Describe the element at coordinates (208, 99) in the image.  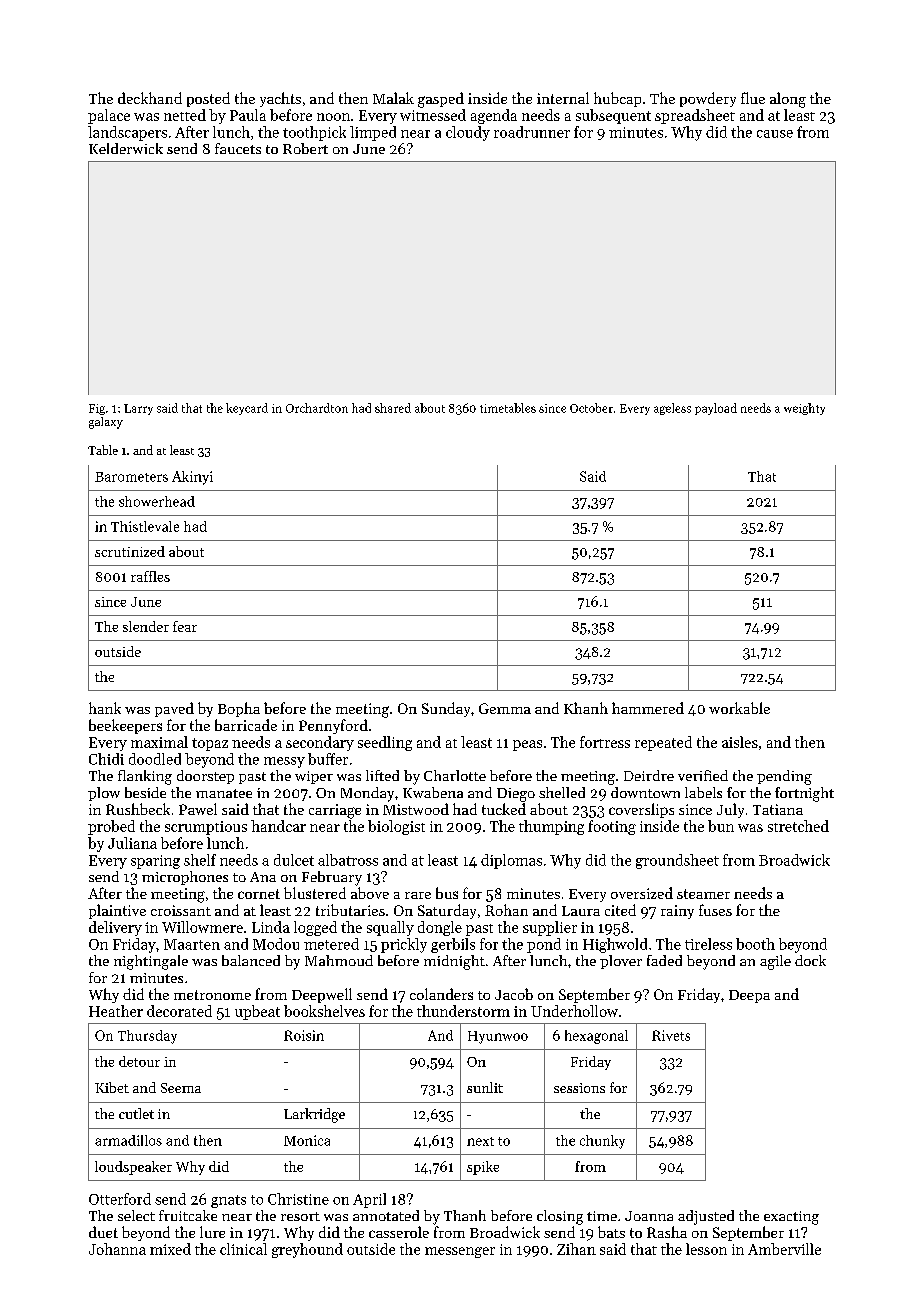
I see `posted` at that location.
